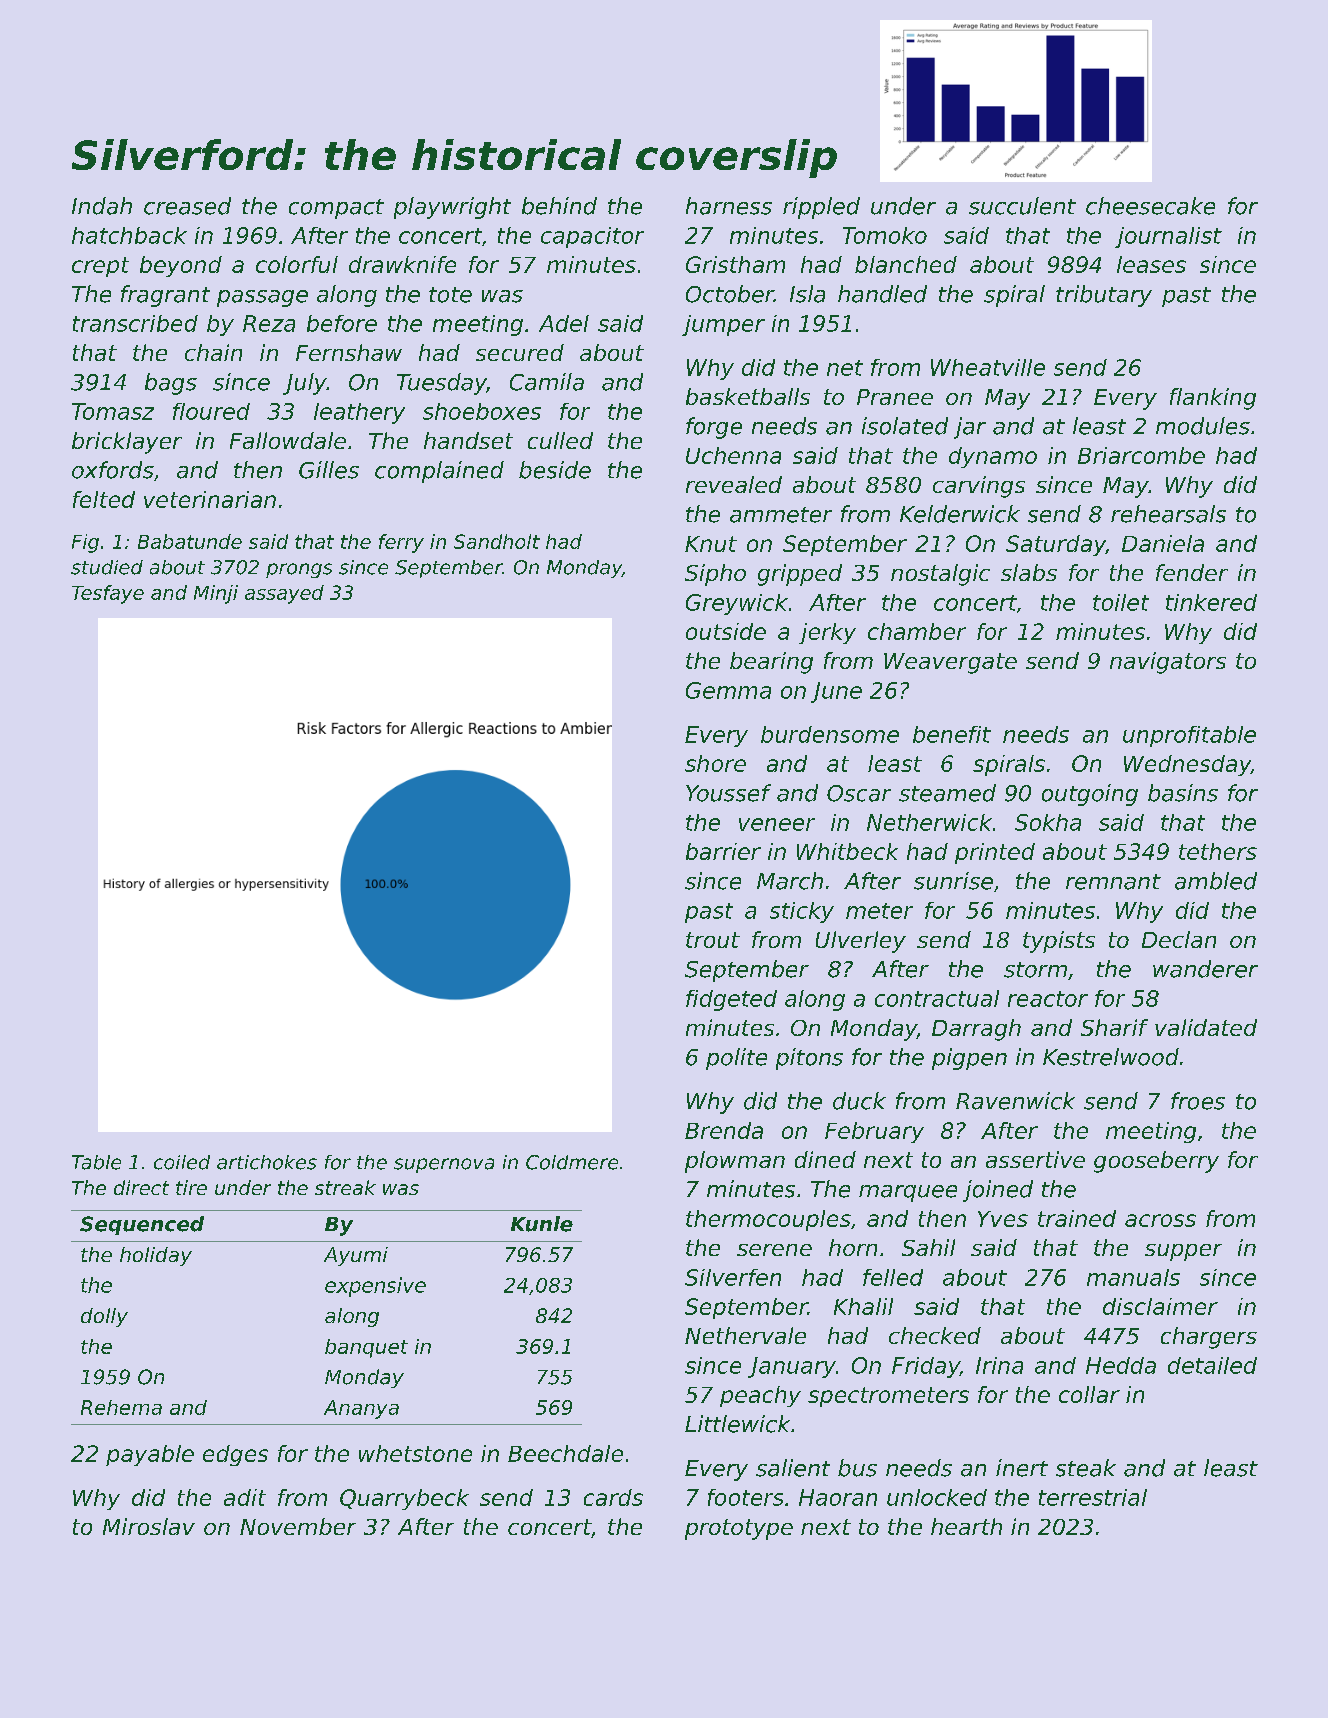 The image size is (1328, 1718). What do you see at coordinates (1003, 1219) in the screenshot?
I see `Yves` at bounding box center [1003, 1219].
